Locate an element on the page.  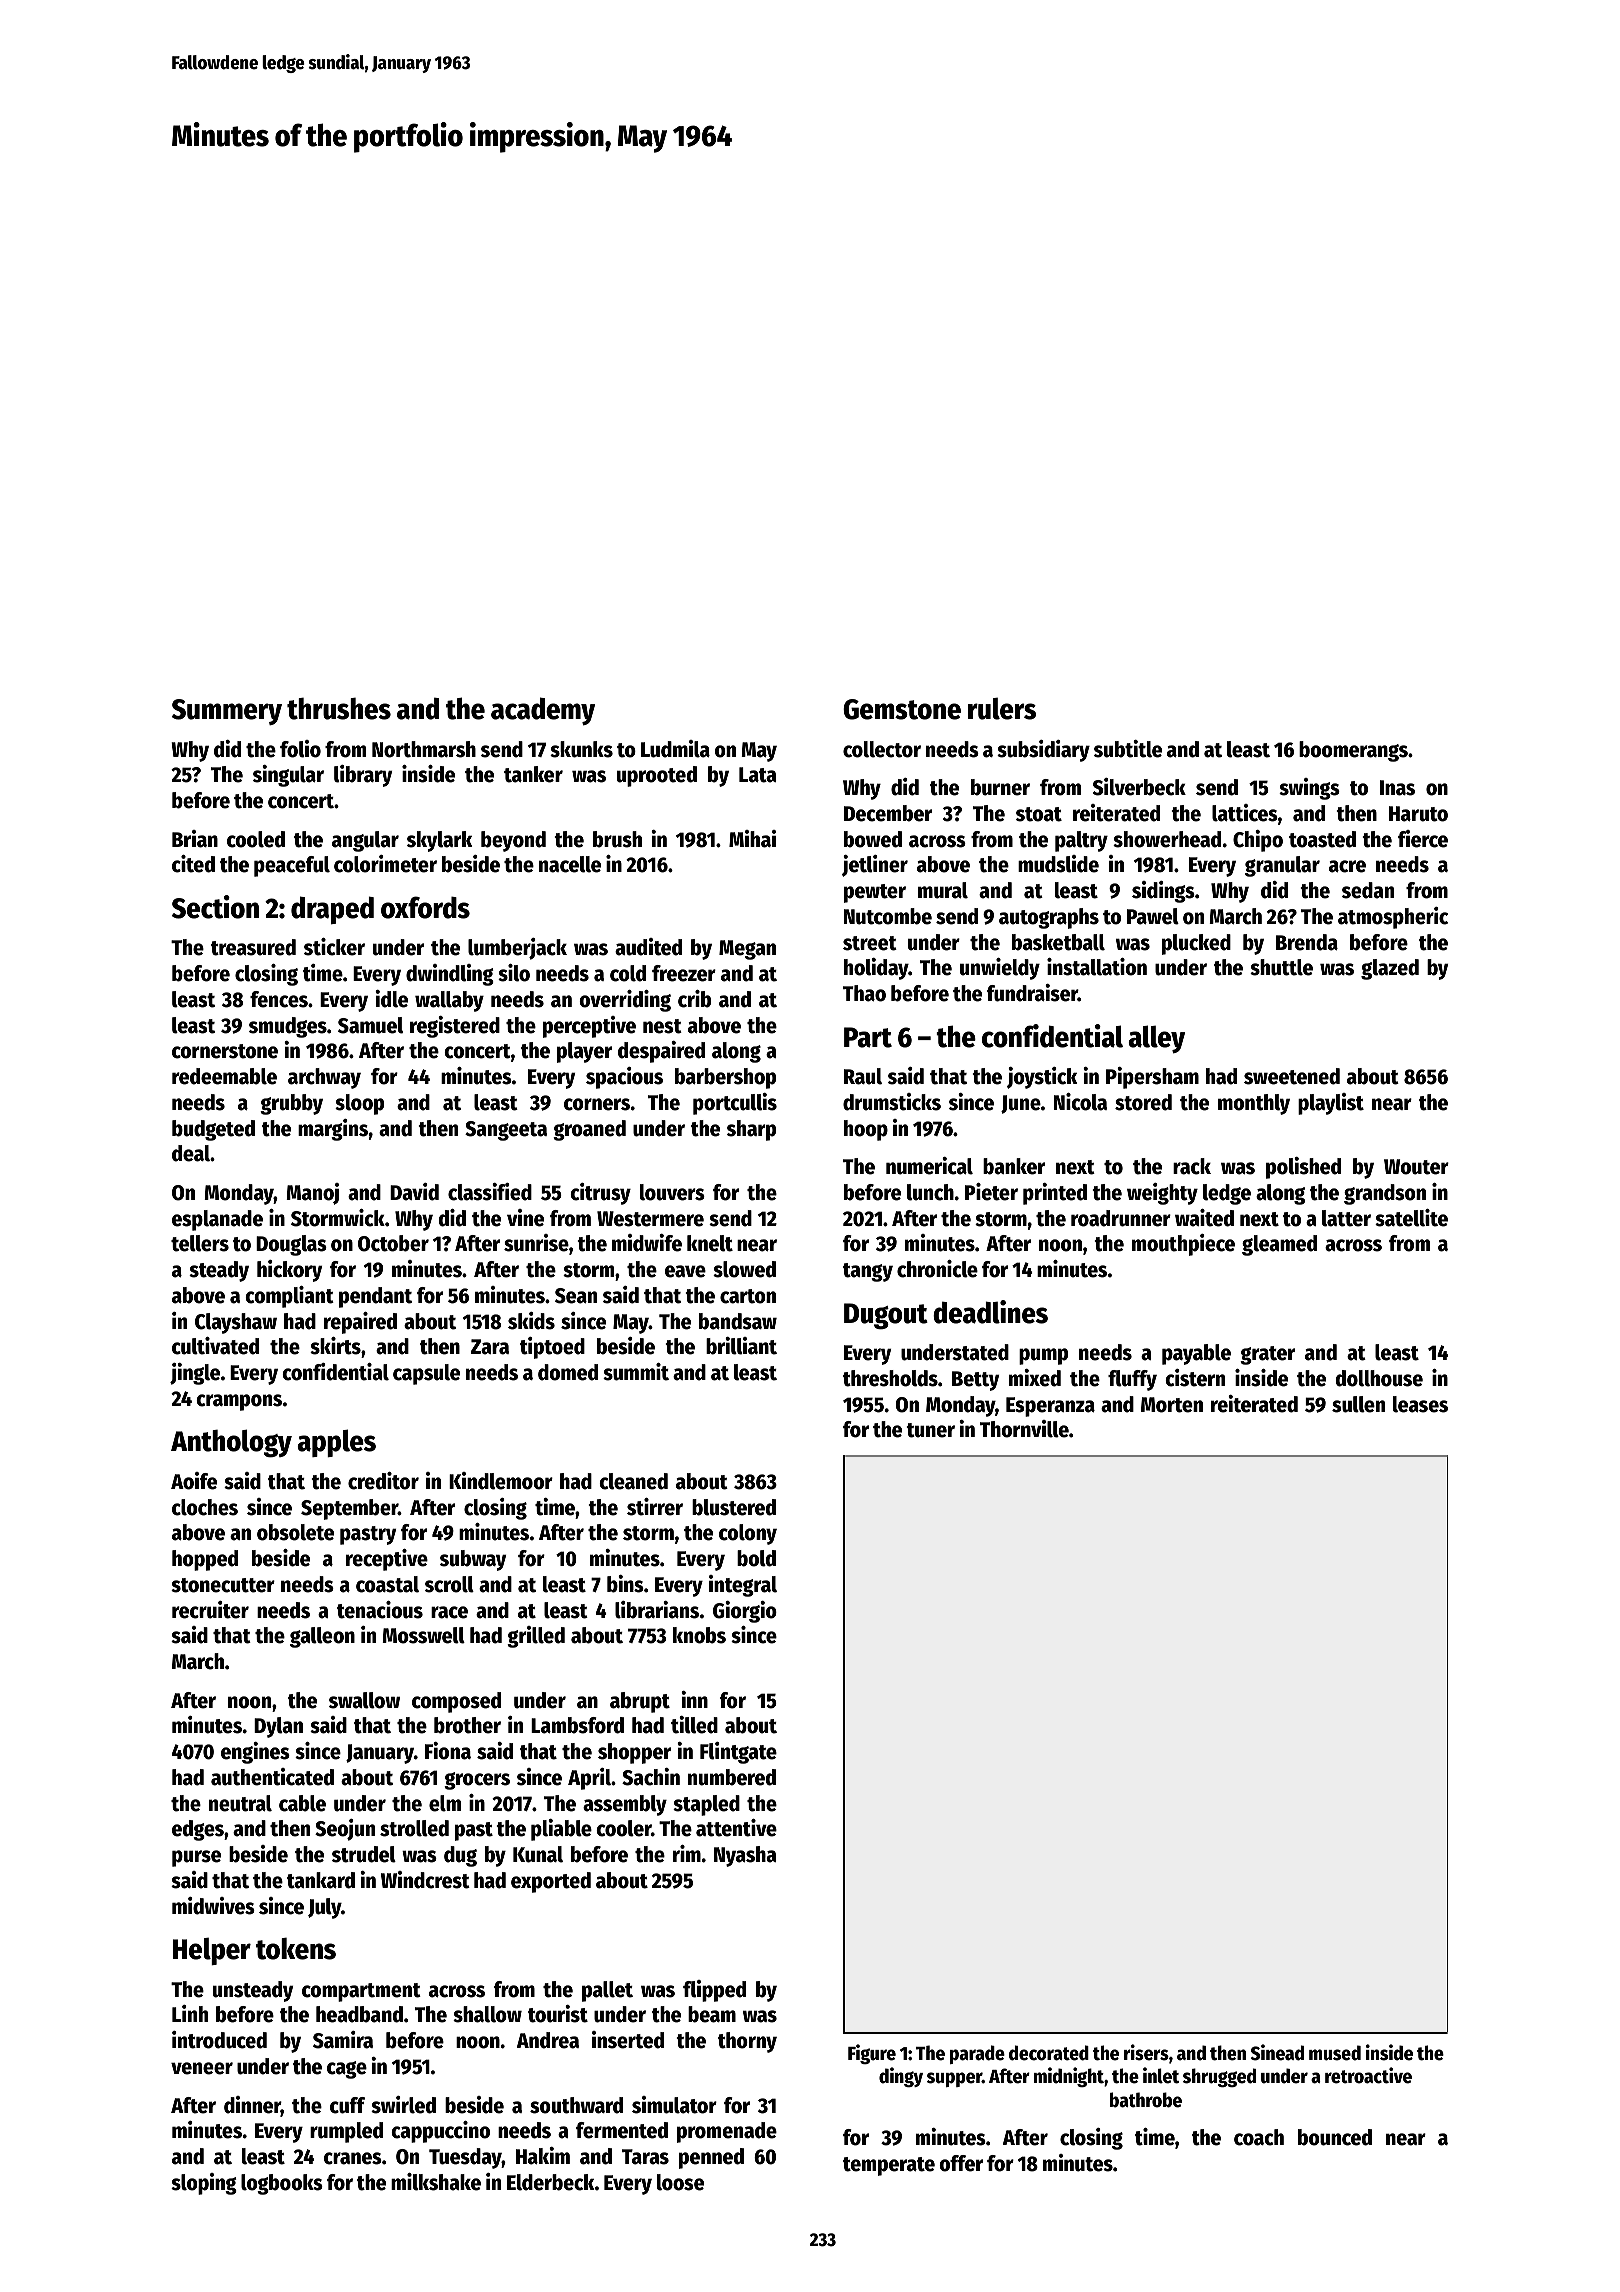
Pipersham is located at coordinates (1152, 1078).
